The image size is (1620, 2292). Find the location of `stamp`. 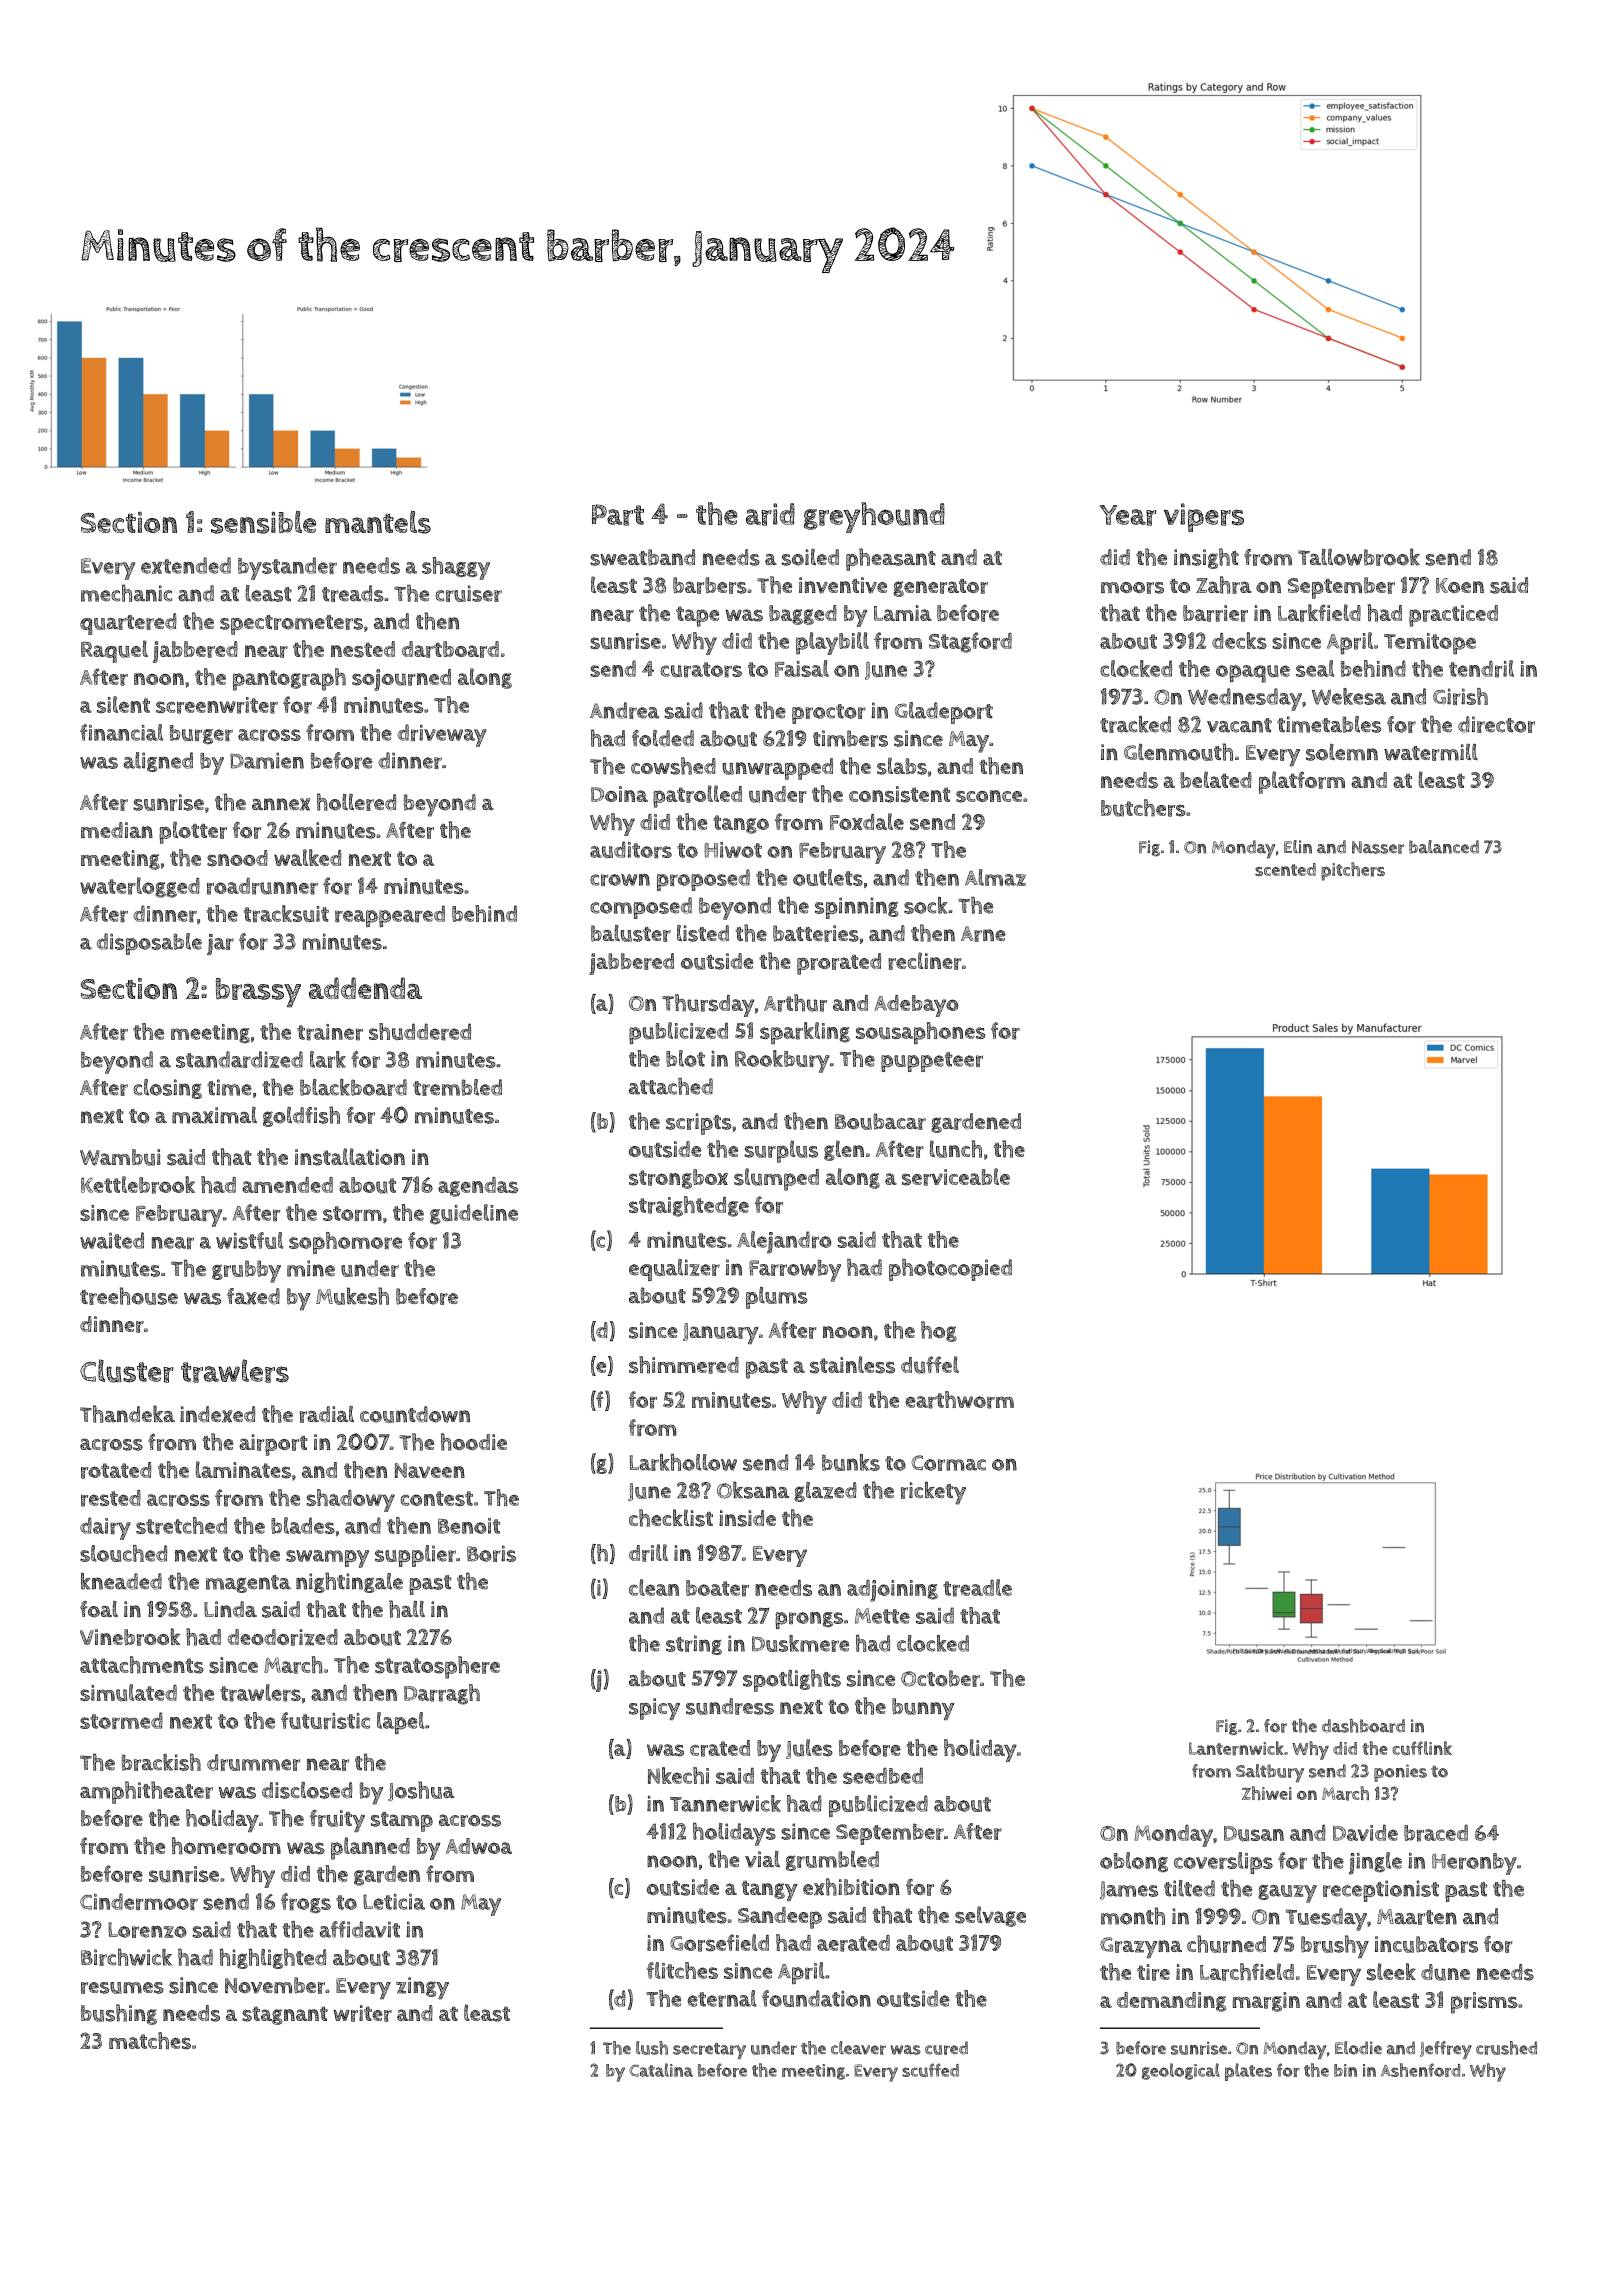

stamp is located at coordinates (402, 1822).
